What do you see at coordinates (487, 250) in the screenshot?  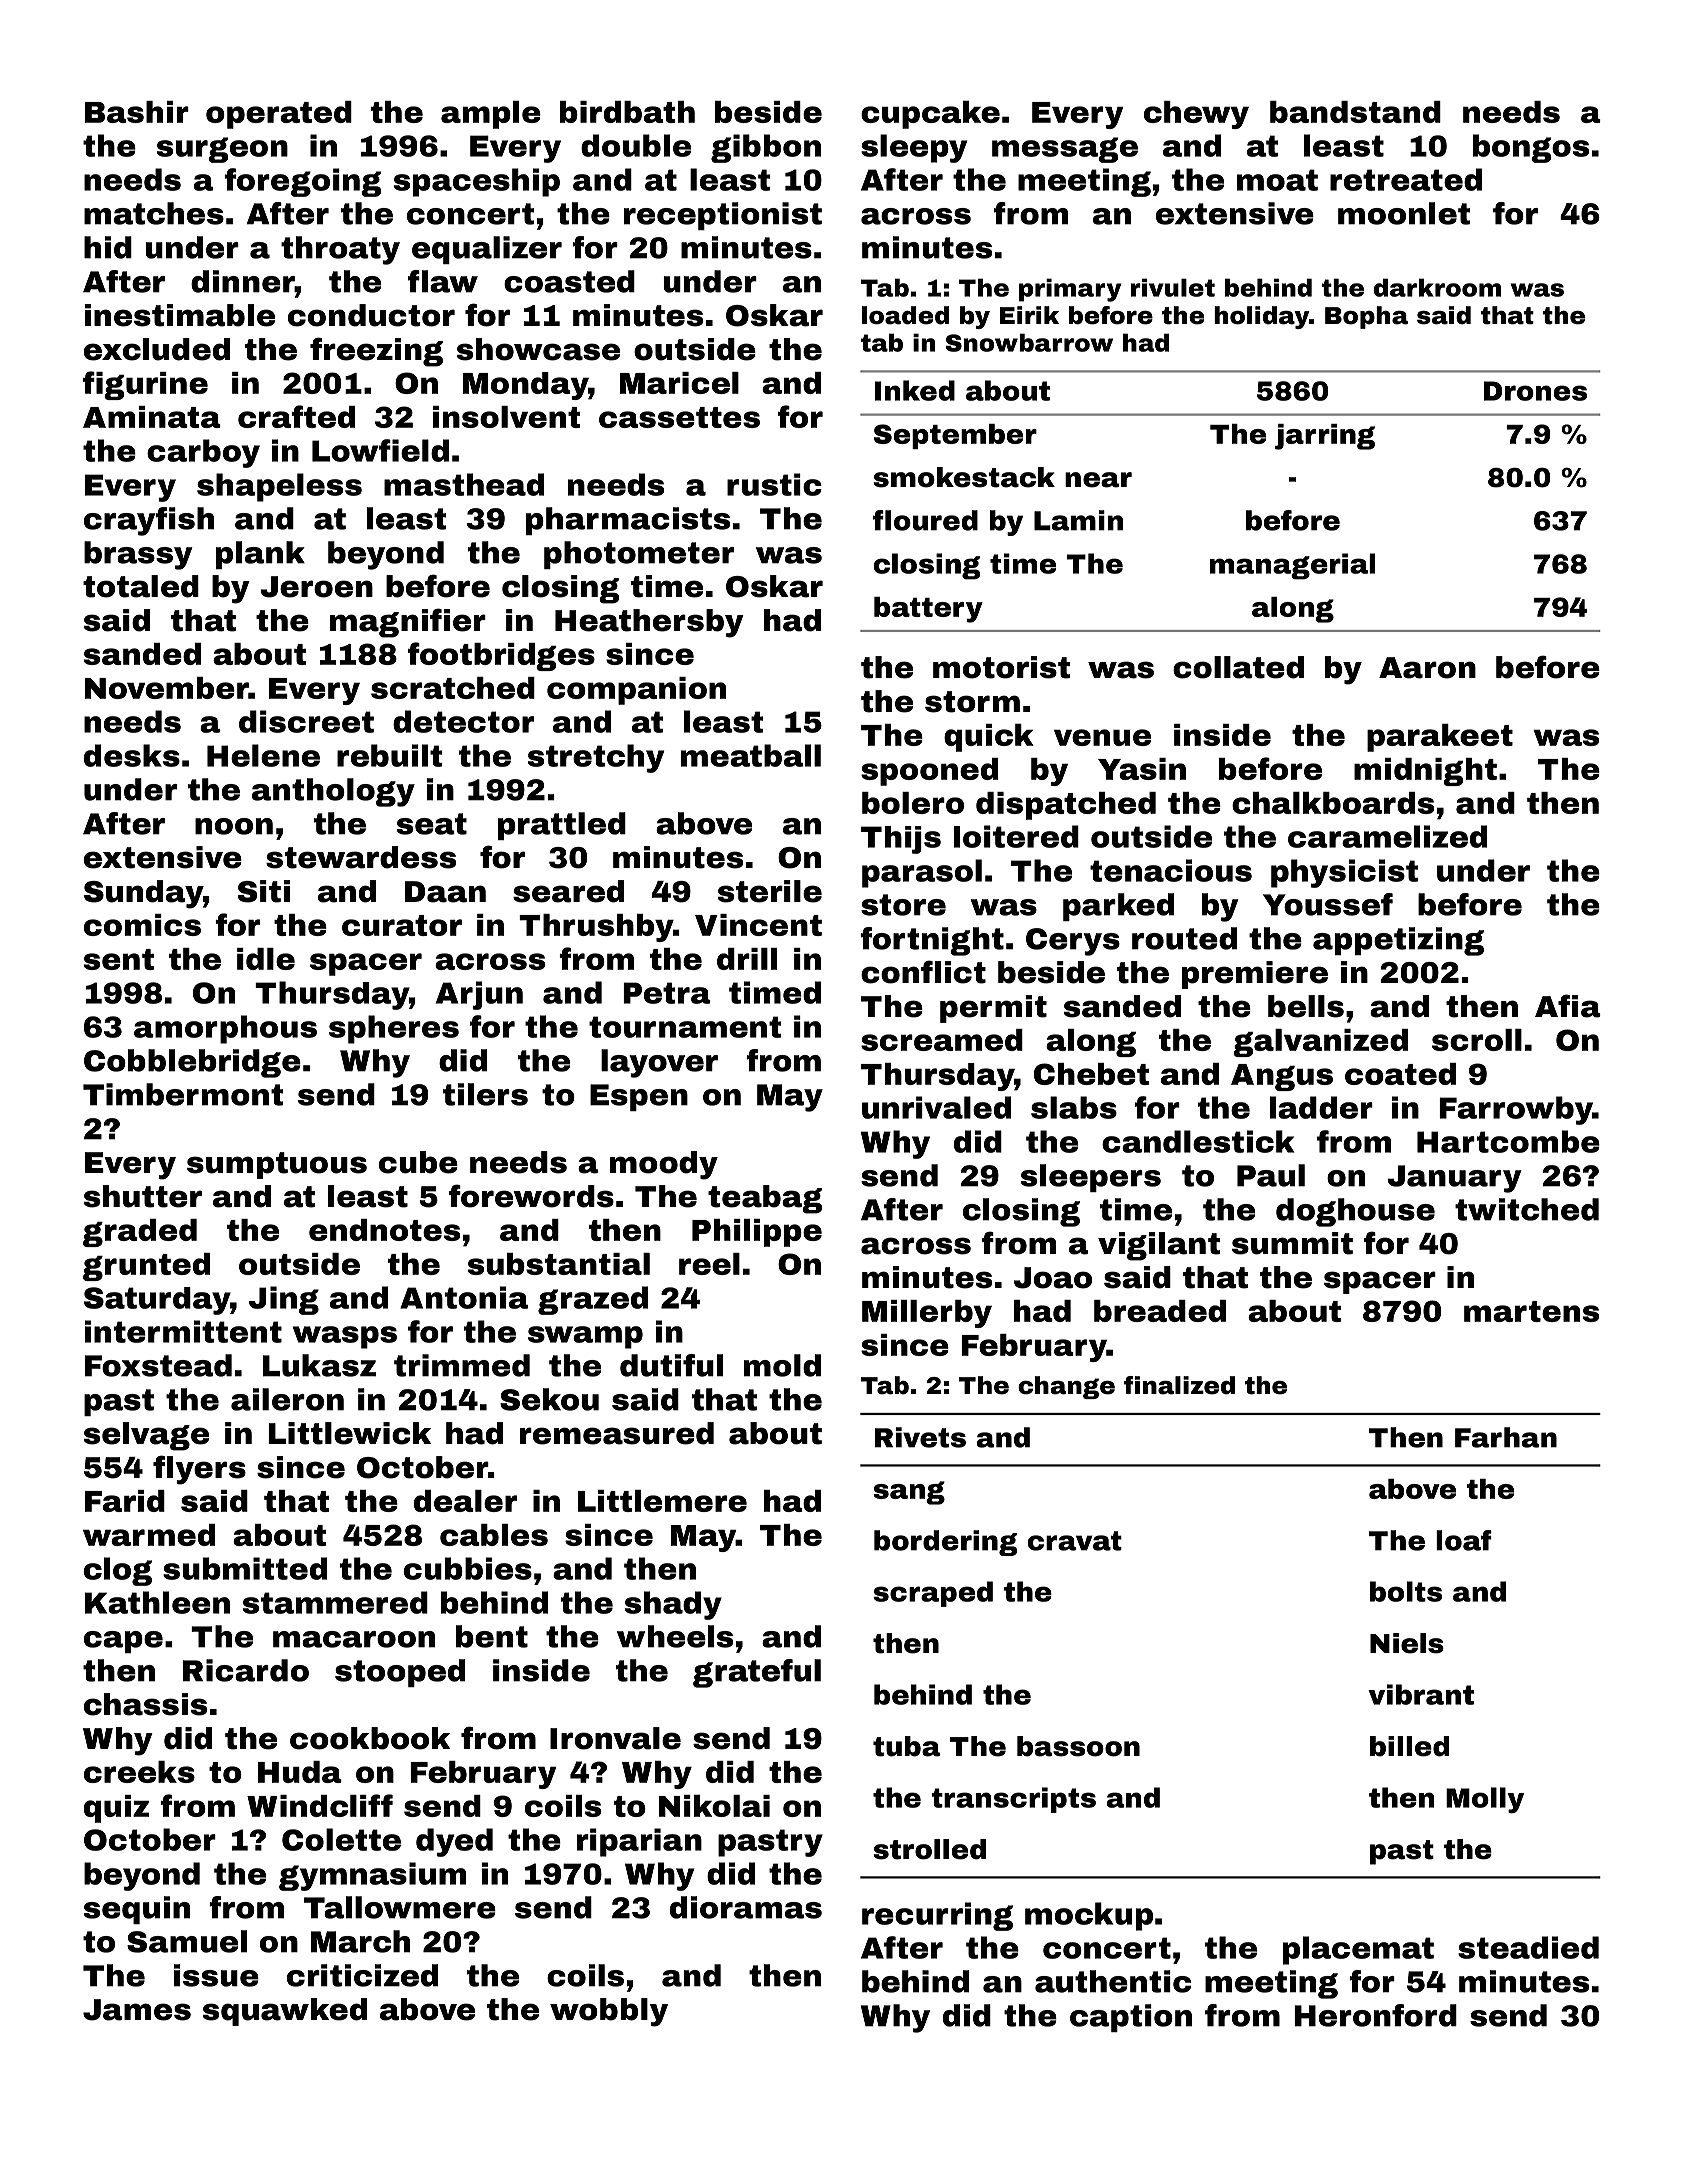 I see `equalizer` at bounding box center [487, 250].
